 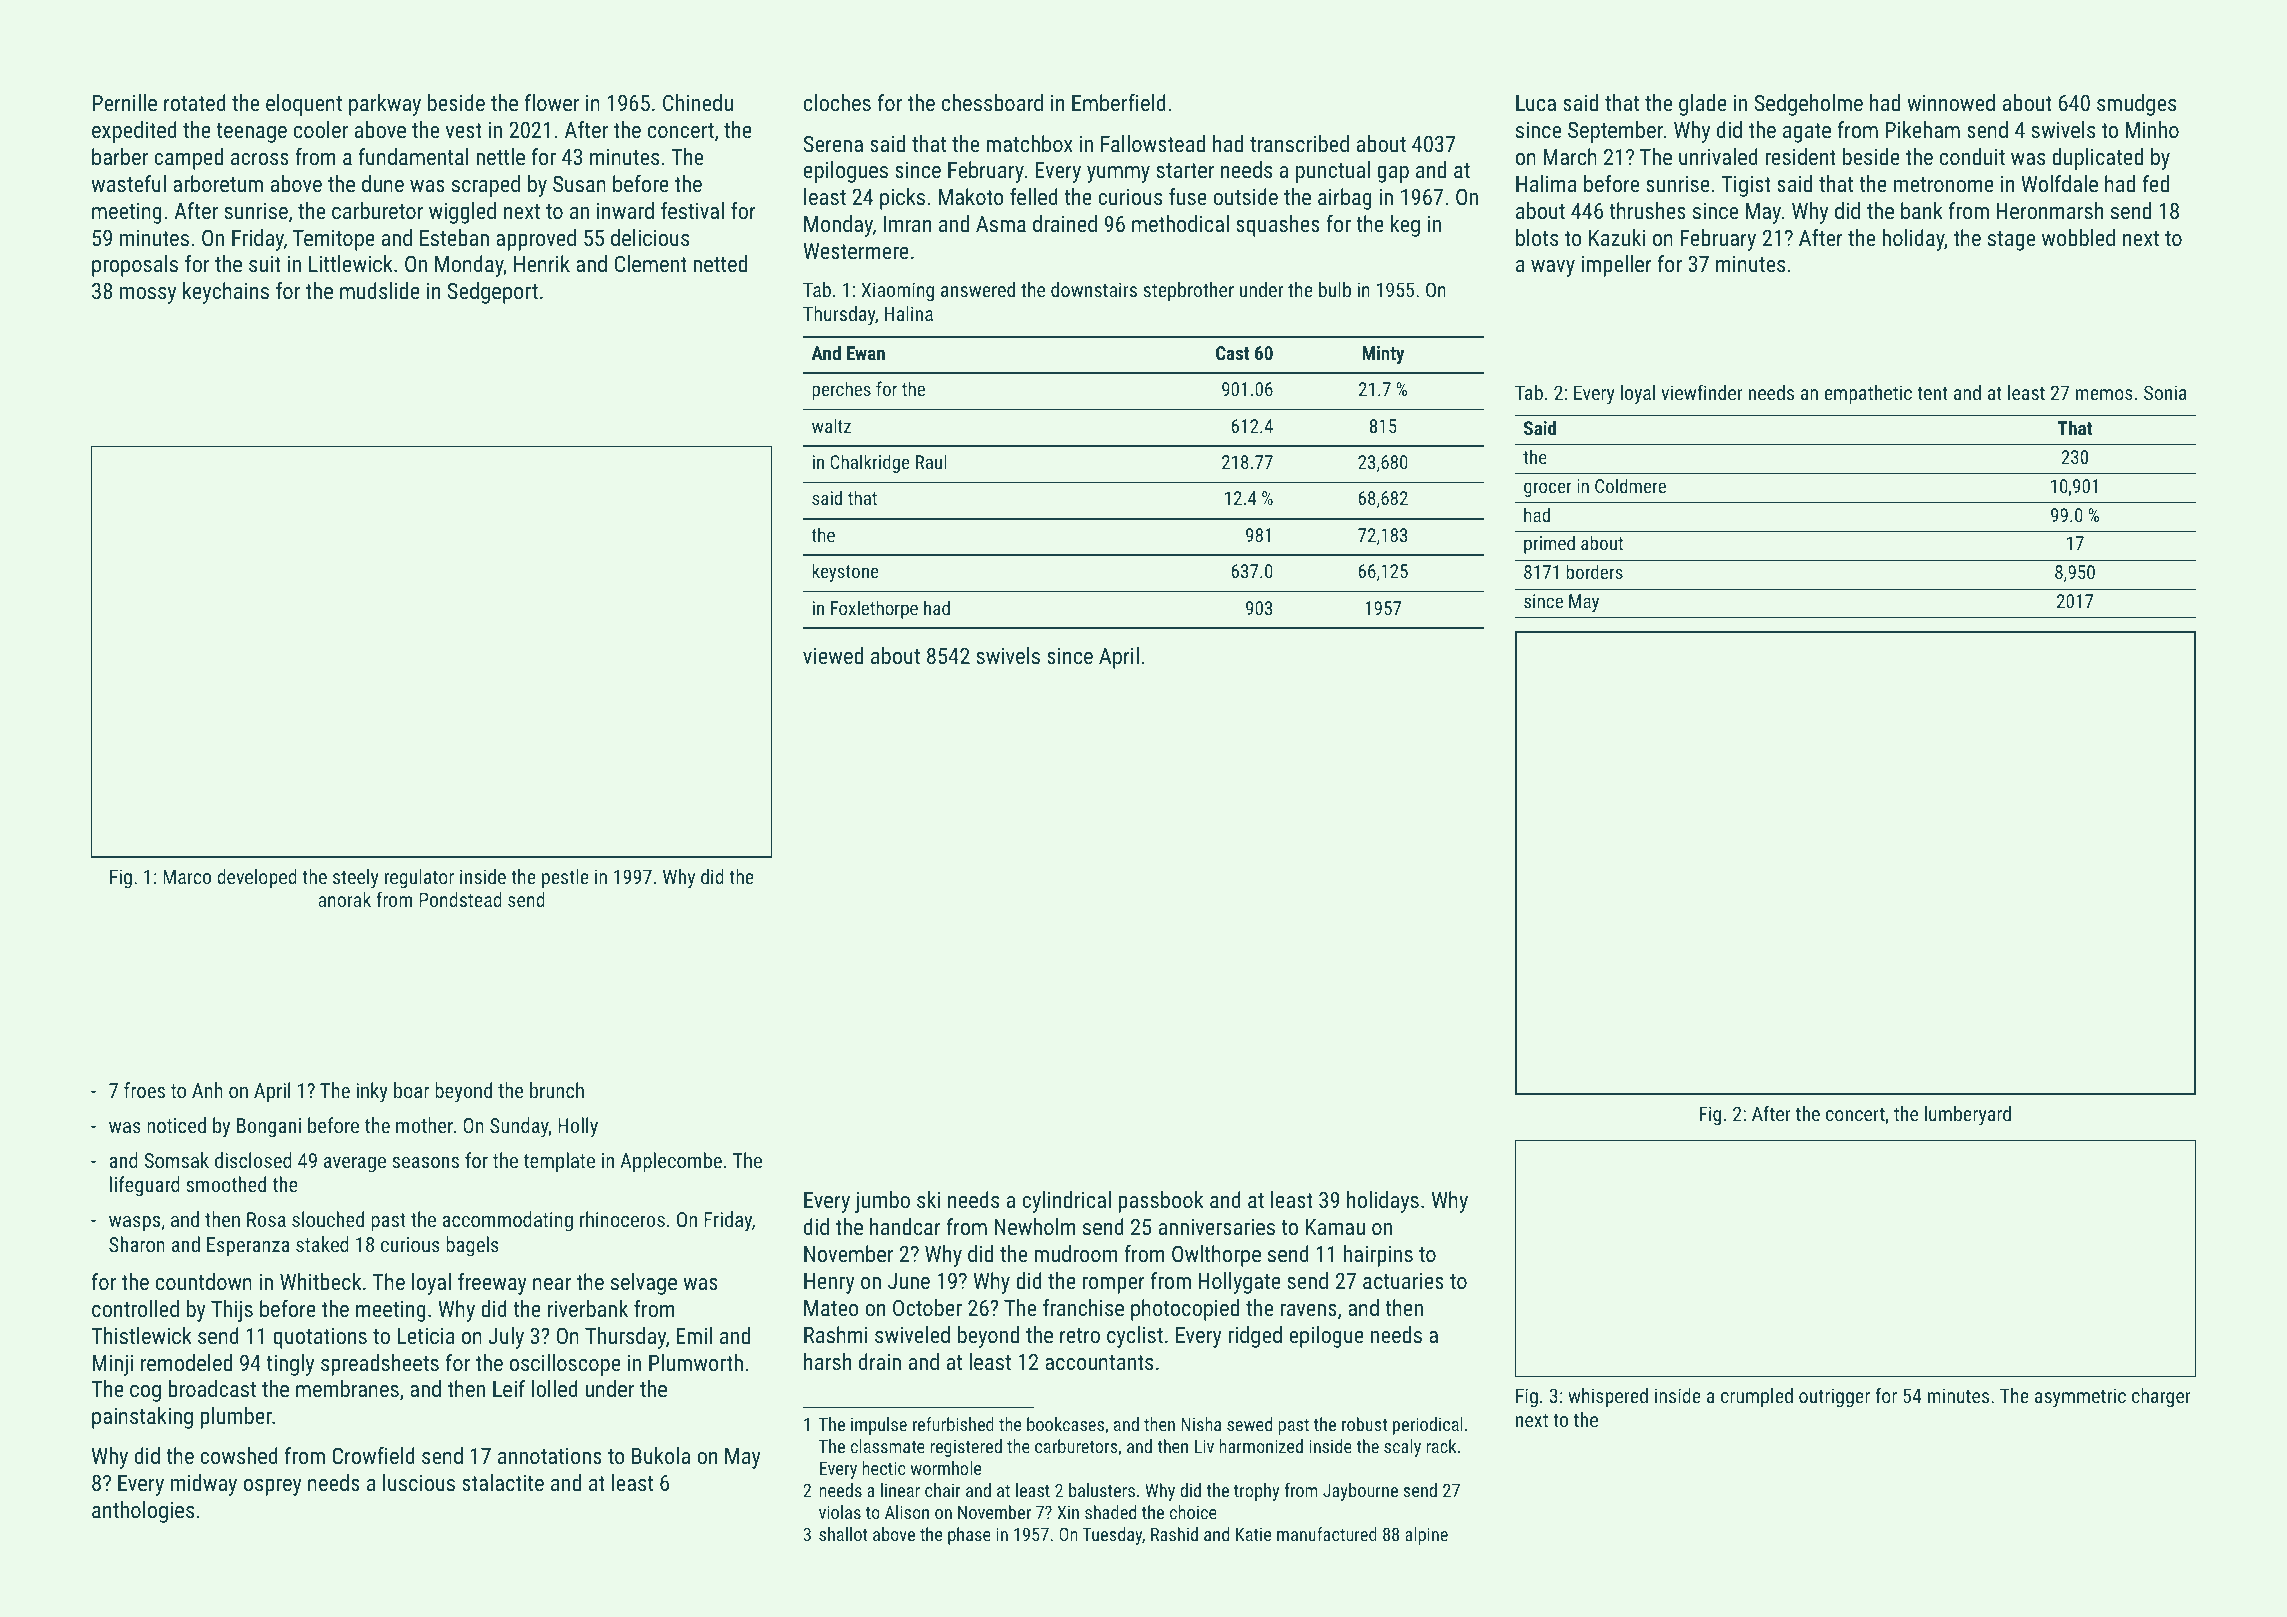 I want to click on stalactite, so click(x=503, y=1482).
